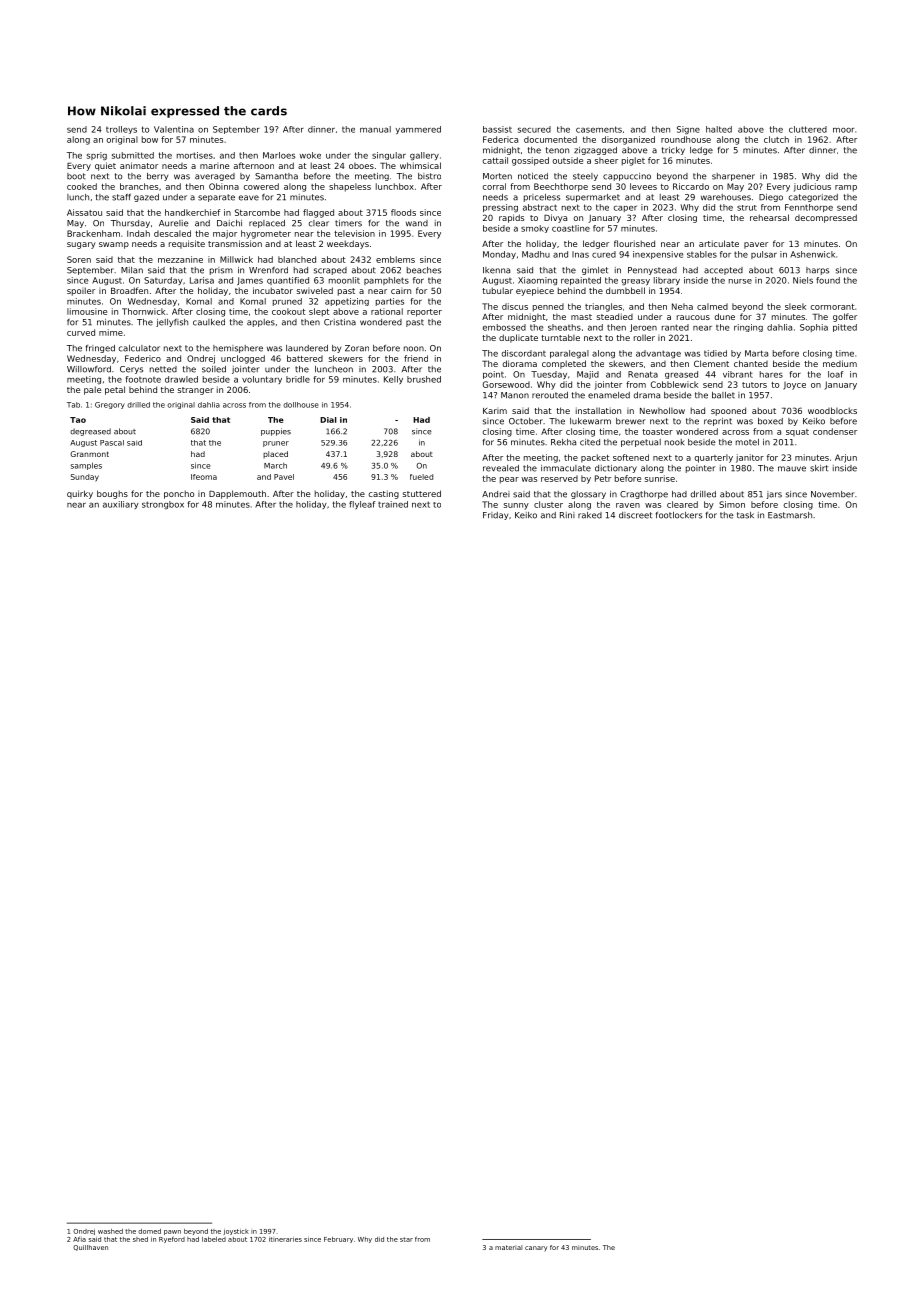  Describe the element at coordinates (172, 1232) in the screenshot. I see `pawn` at that location.
